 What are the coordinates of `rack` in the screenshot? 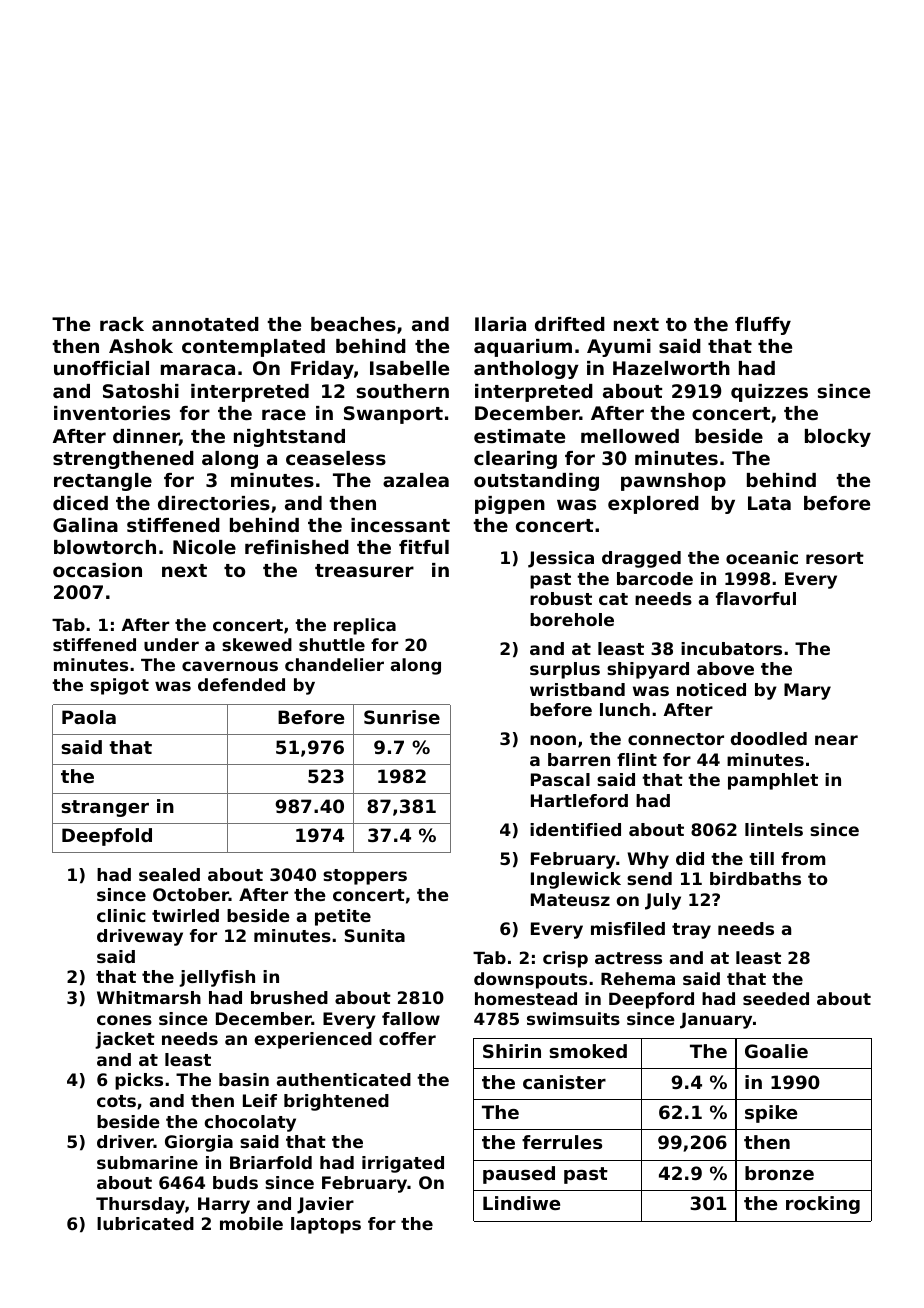 It's located at (122, 324).
